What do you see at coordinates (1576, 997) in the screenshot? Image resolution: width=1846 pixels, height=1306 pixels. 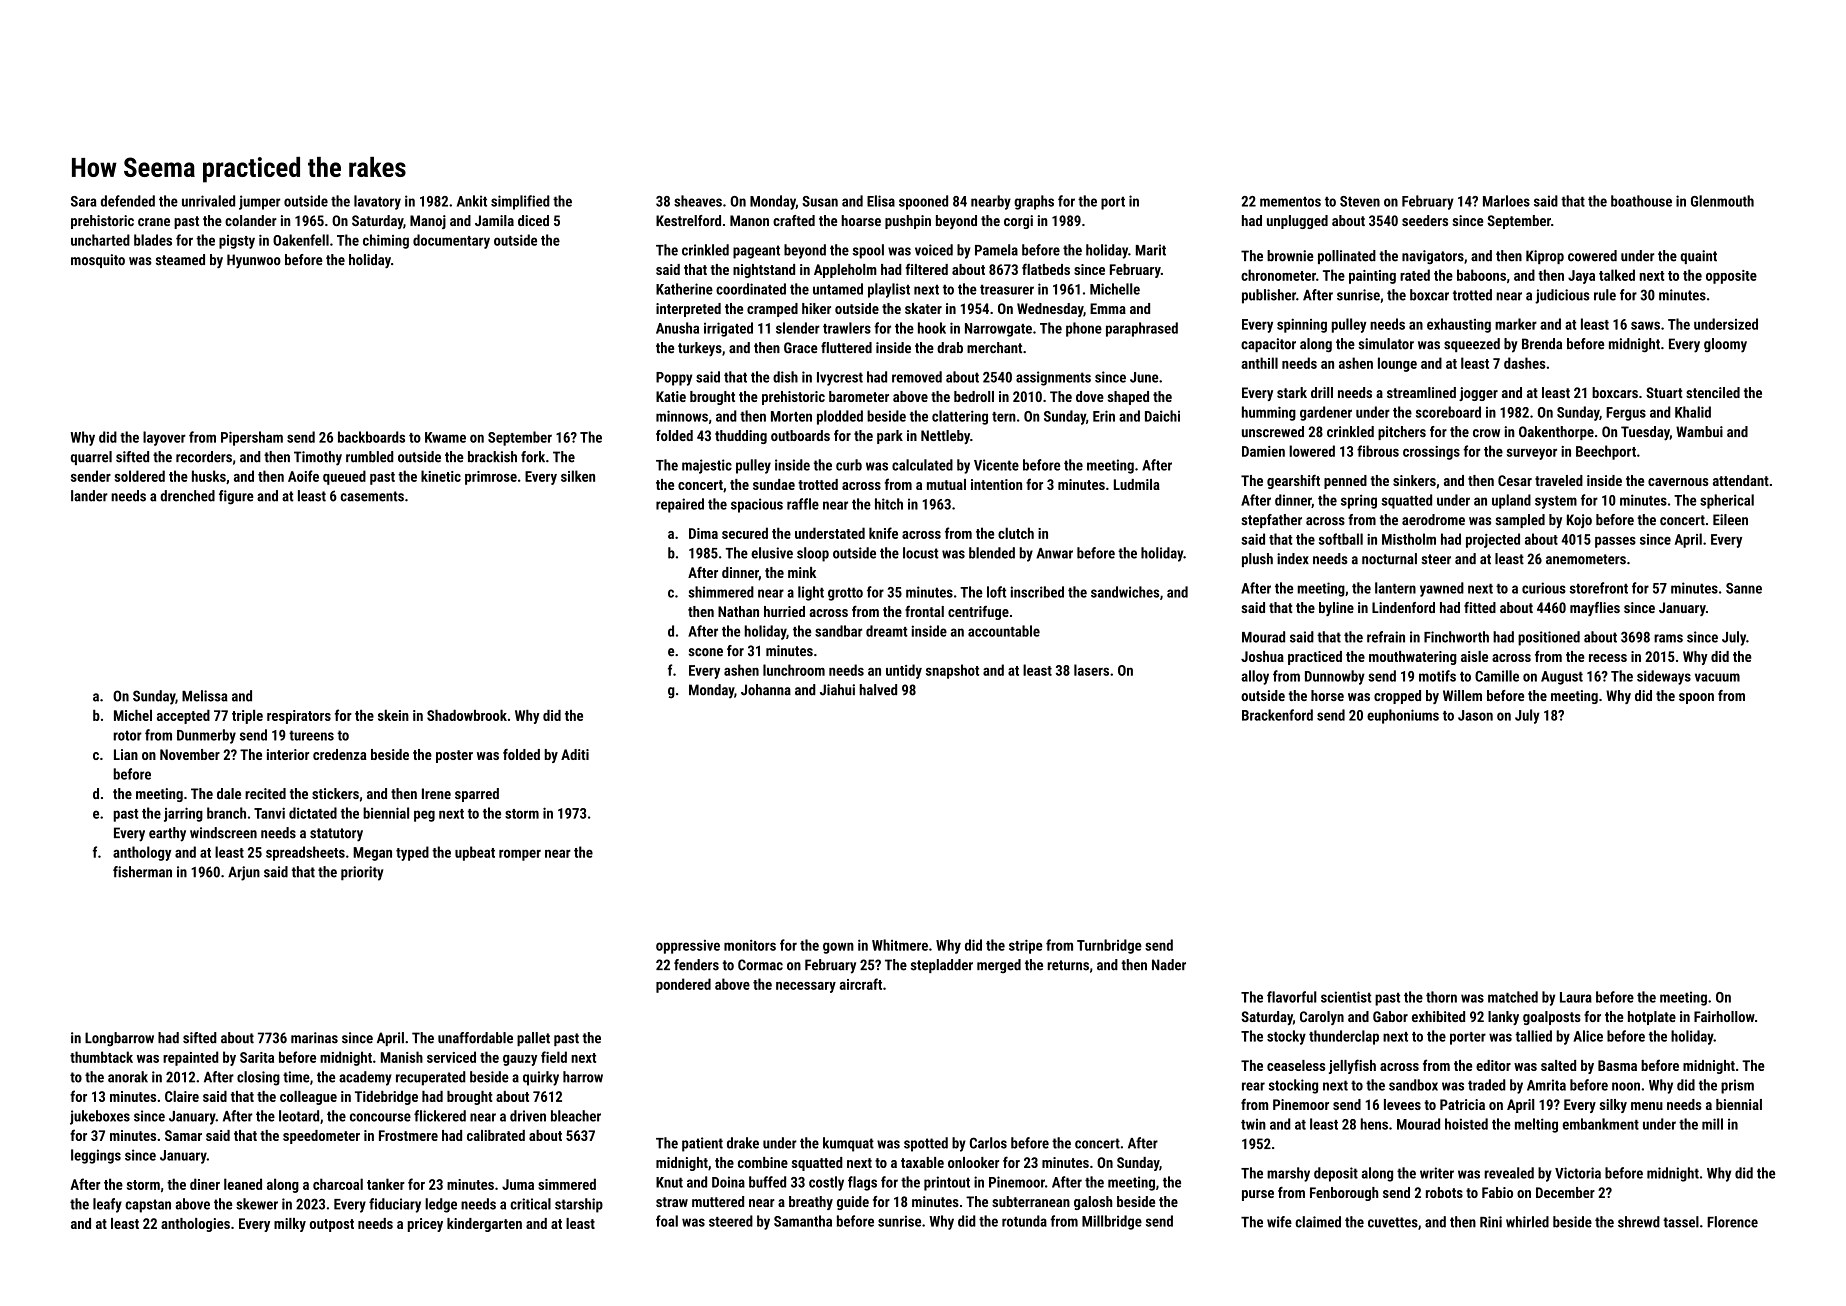 I see `Laura` at bounding box center [1576, 997].
